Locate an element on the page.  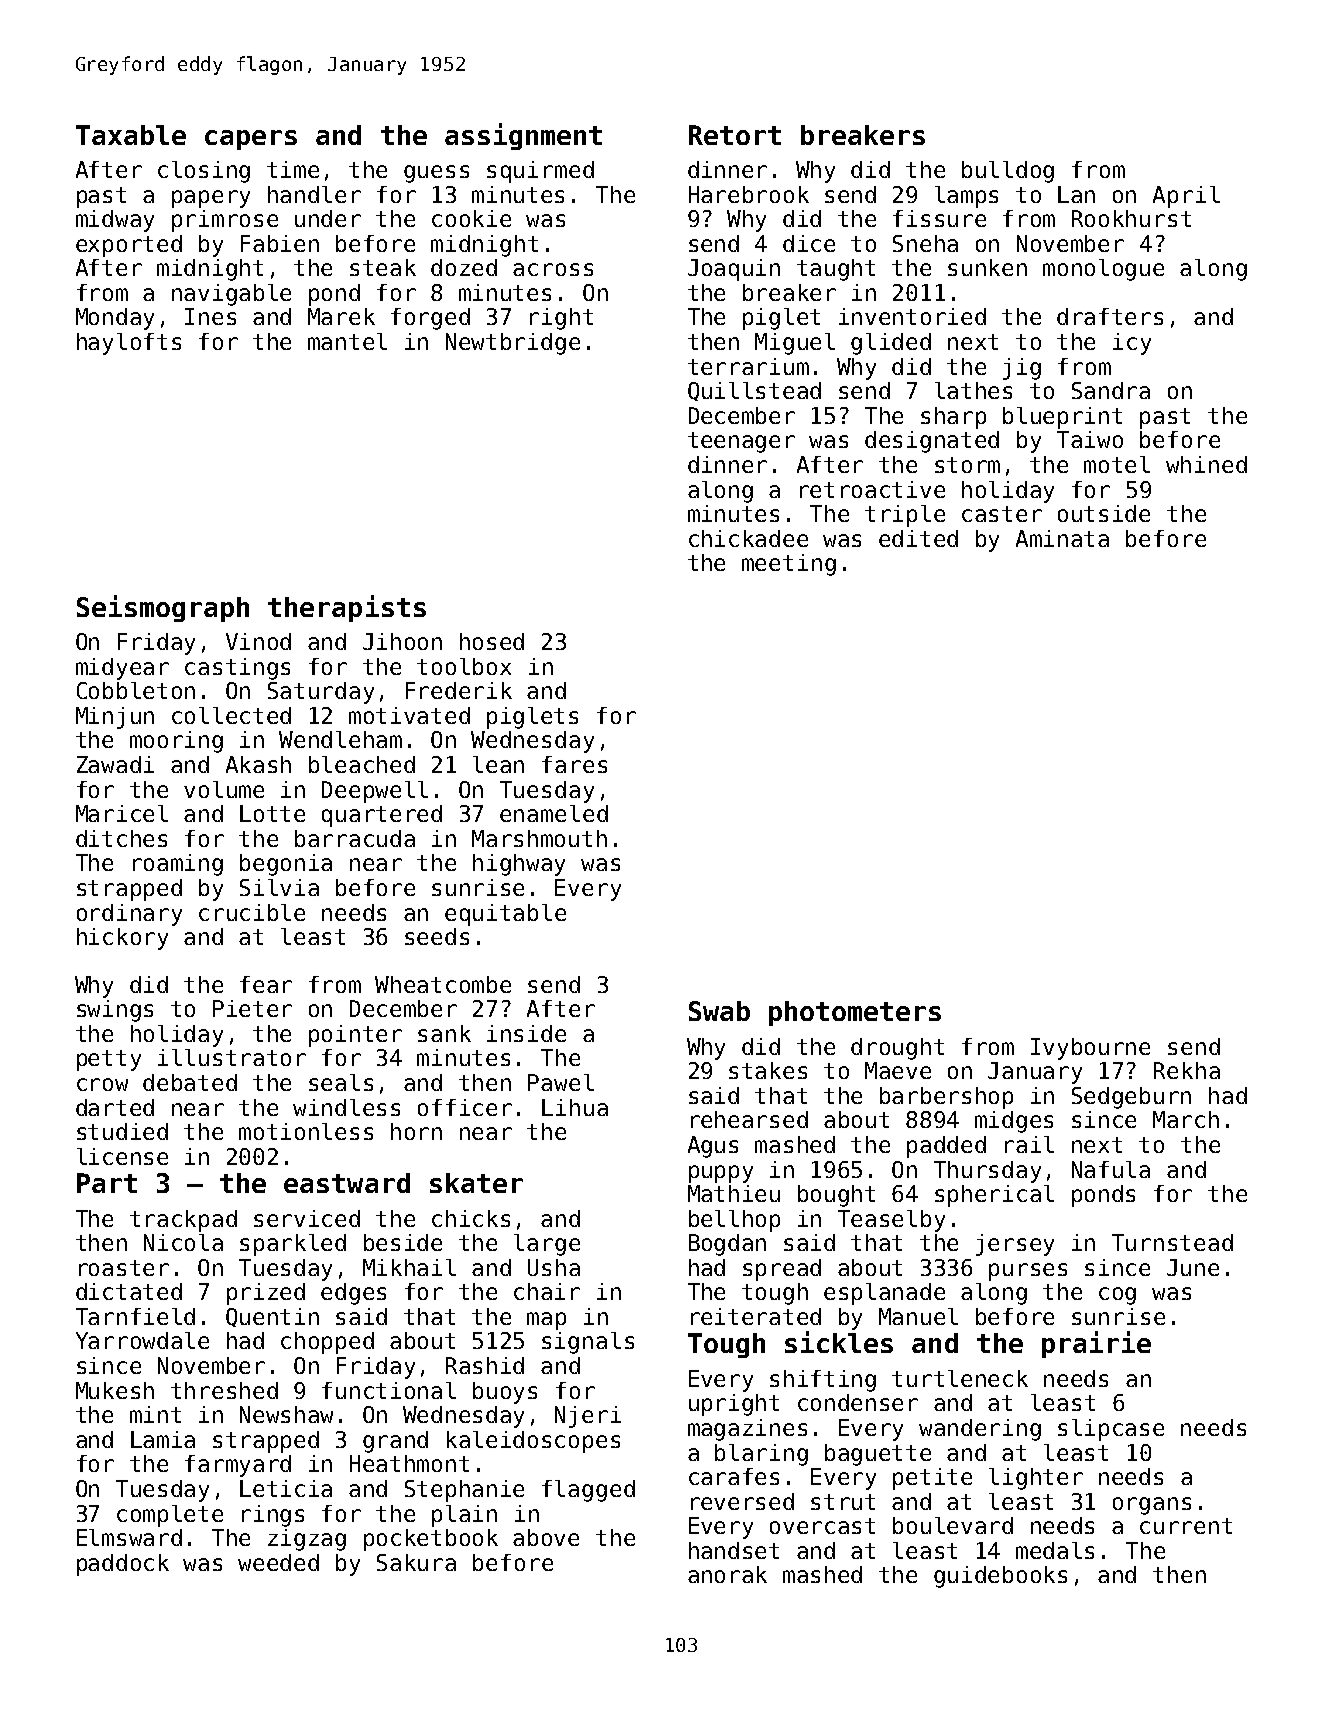
assignment is located at coordinates (523, 136).
